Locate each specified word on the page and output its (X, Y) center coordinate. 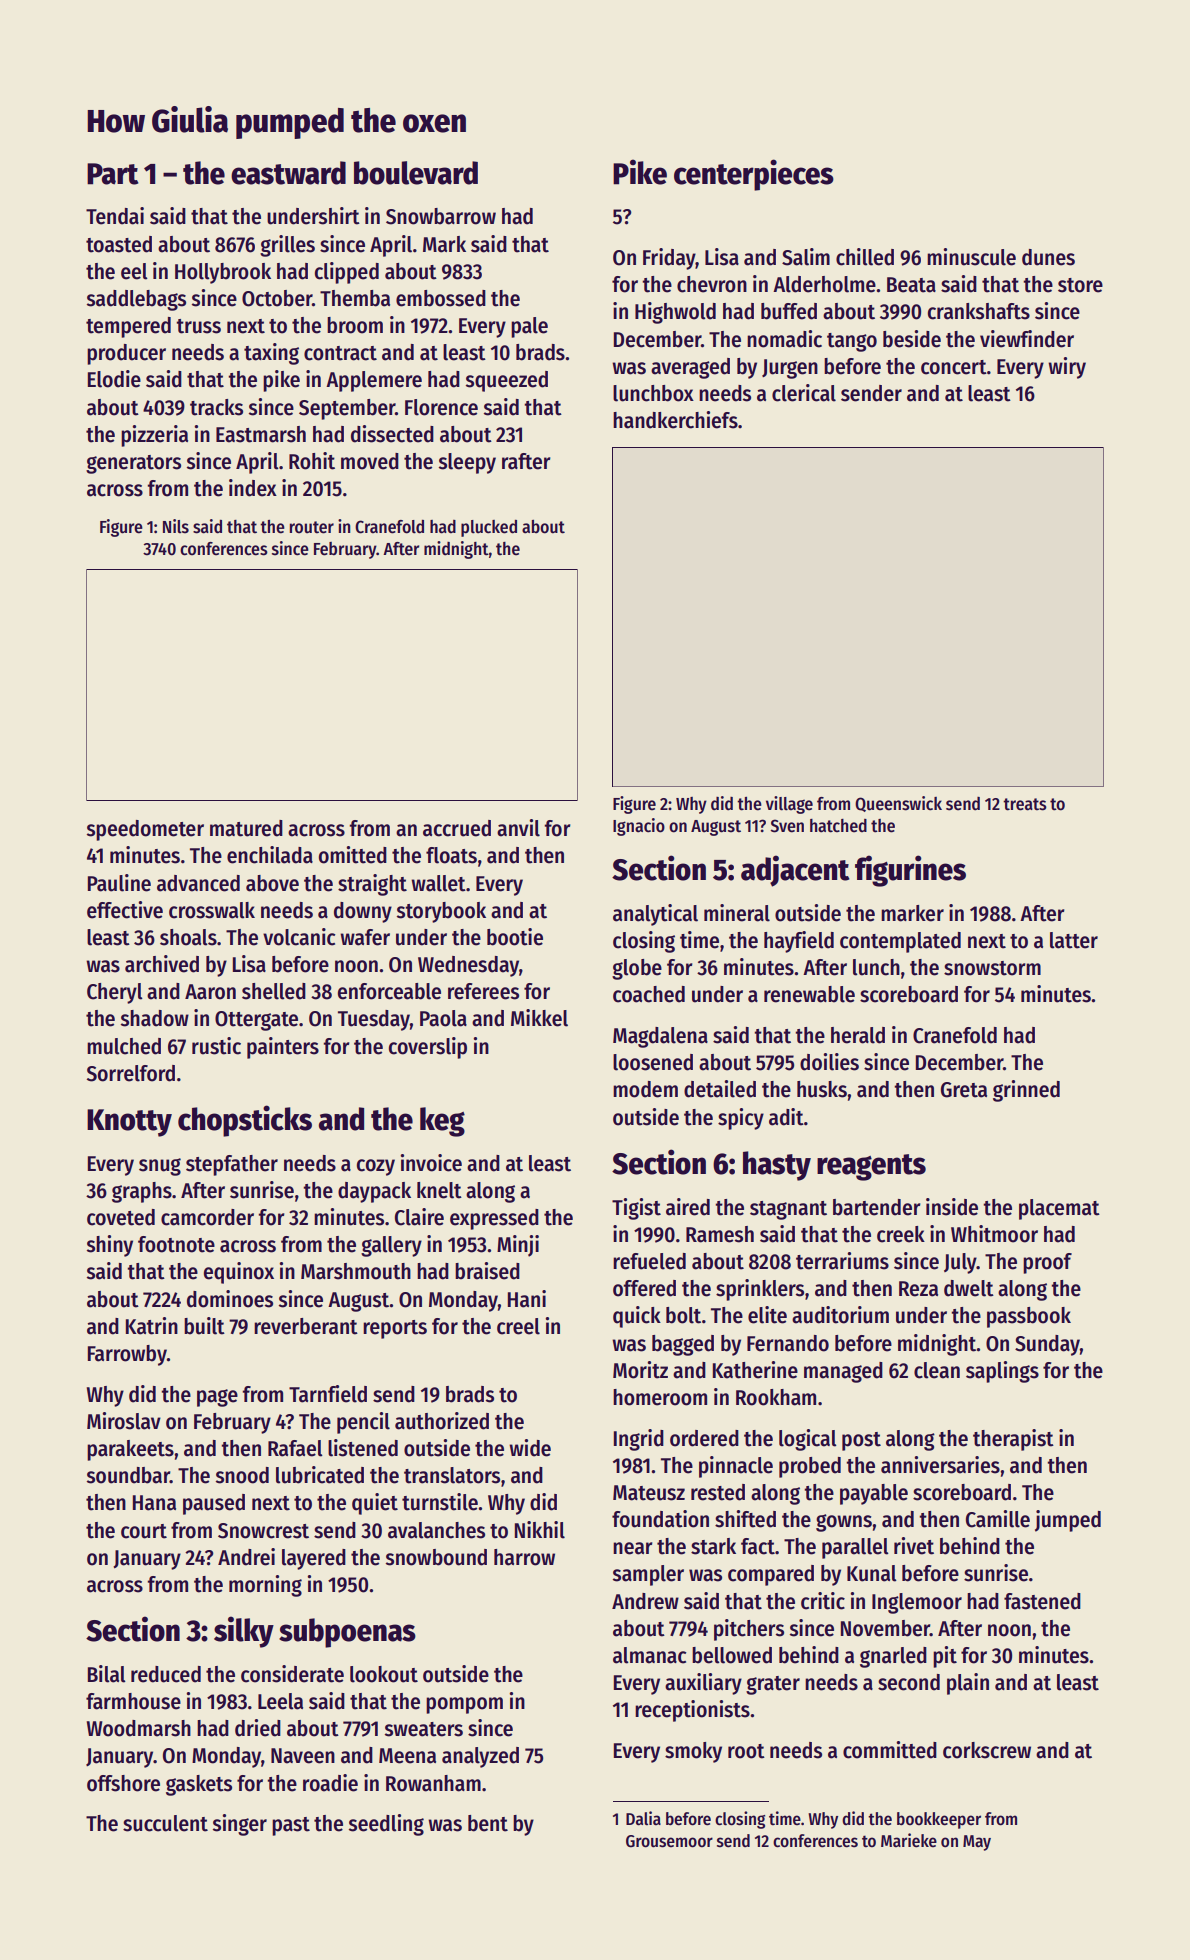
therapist (1013, 1440)
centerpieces (754, 175)
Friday (669, 259)
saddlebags (136, 300)
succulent (165, 1823)
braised (487, 1271)
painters (283, 1048)
